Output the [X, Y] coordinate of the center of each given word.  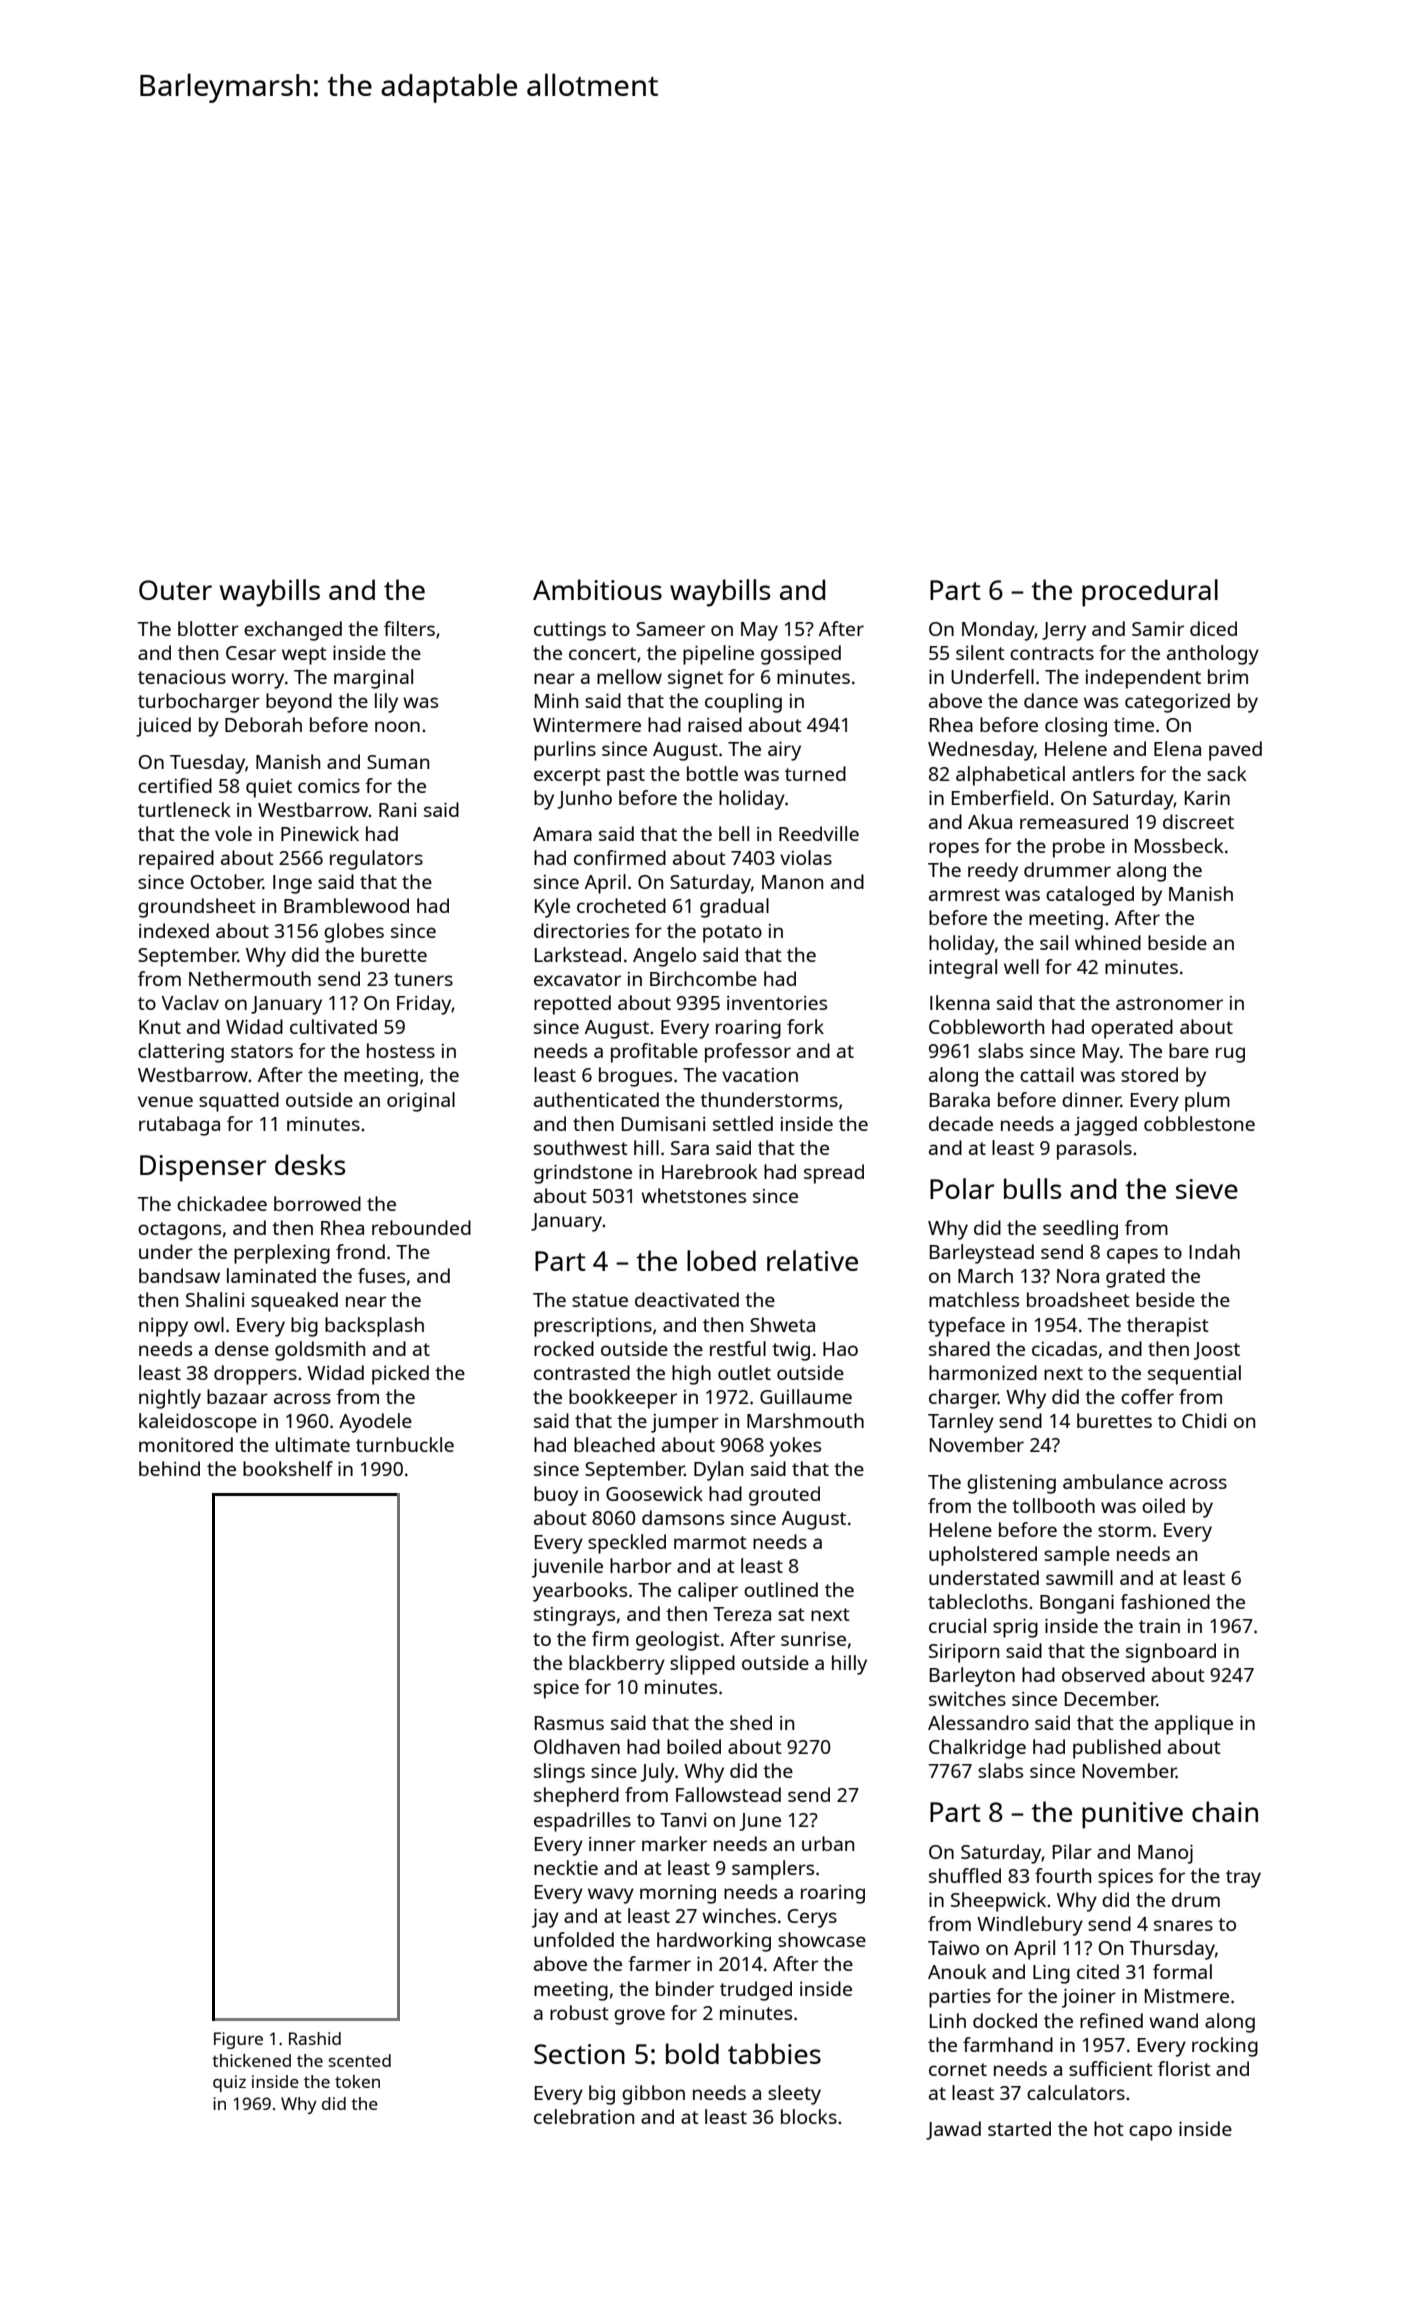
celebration [584, 2116]
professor [748, 1053]
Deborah [263, 724]
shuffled [965, 1875]
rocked [564, 1348]
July [657, 1773]
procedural [1150, 593]
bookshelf [288, 1468]
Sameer [670, 629]
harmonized [983, 1372]
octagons [179, 1231]
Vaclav [190, 1002]
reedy [993, 872]
